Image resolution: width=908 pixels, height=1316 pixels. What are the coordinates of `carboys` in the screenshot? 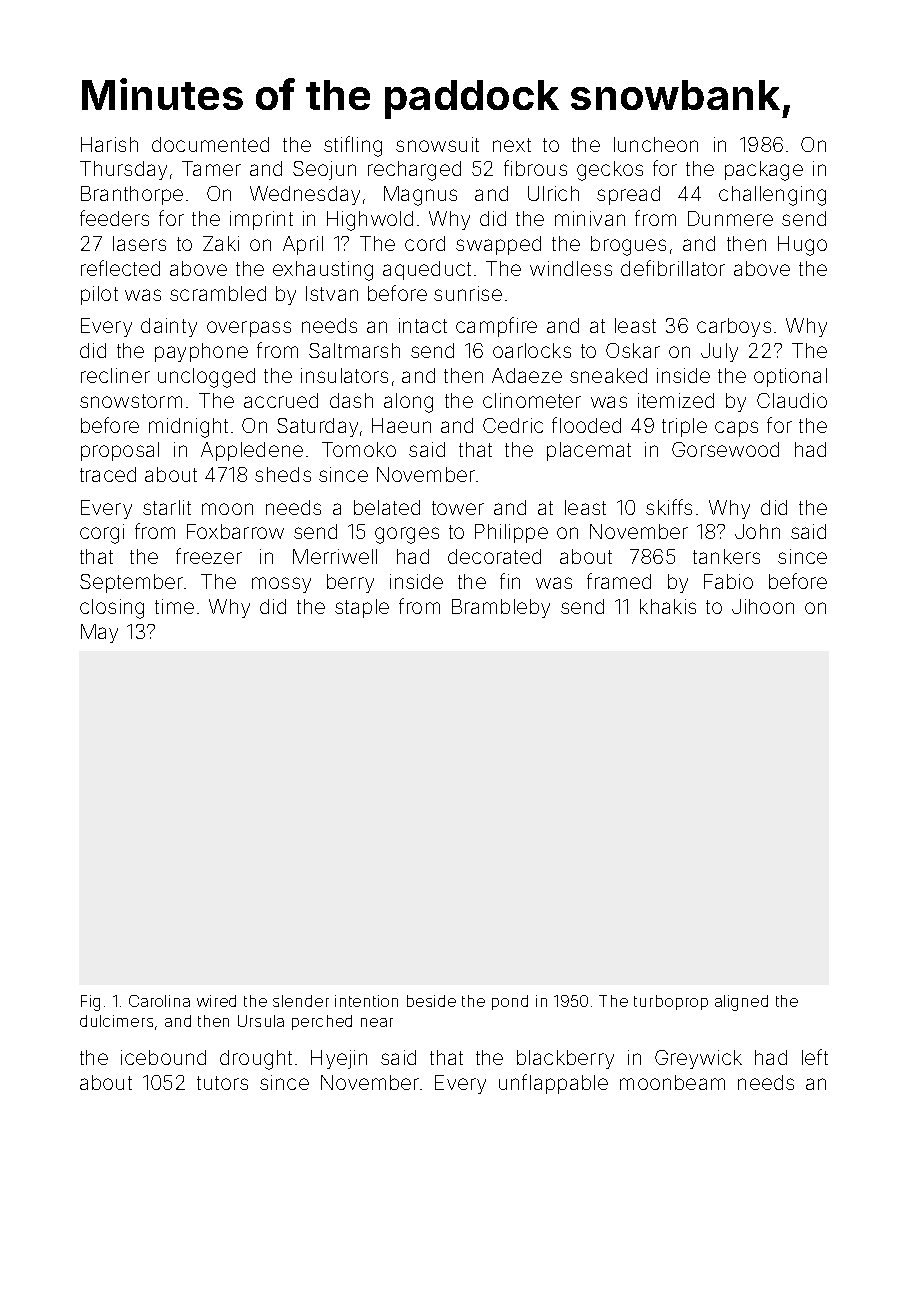 It's located at (734, 327).
